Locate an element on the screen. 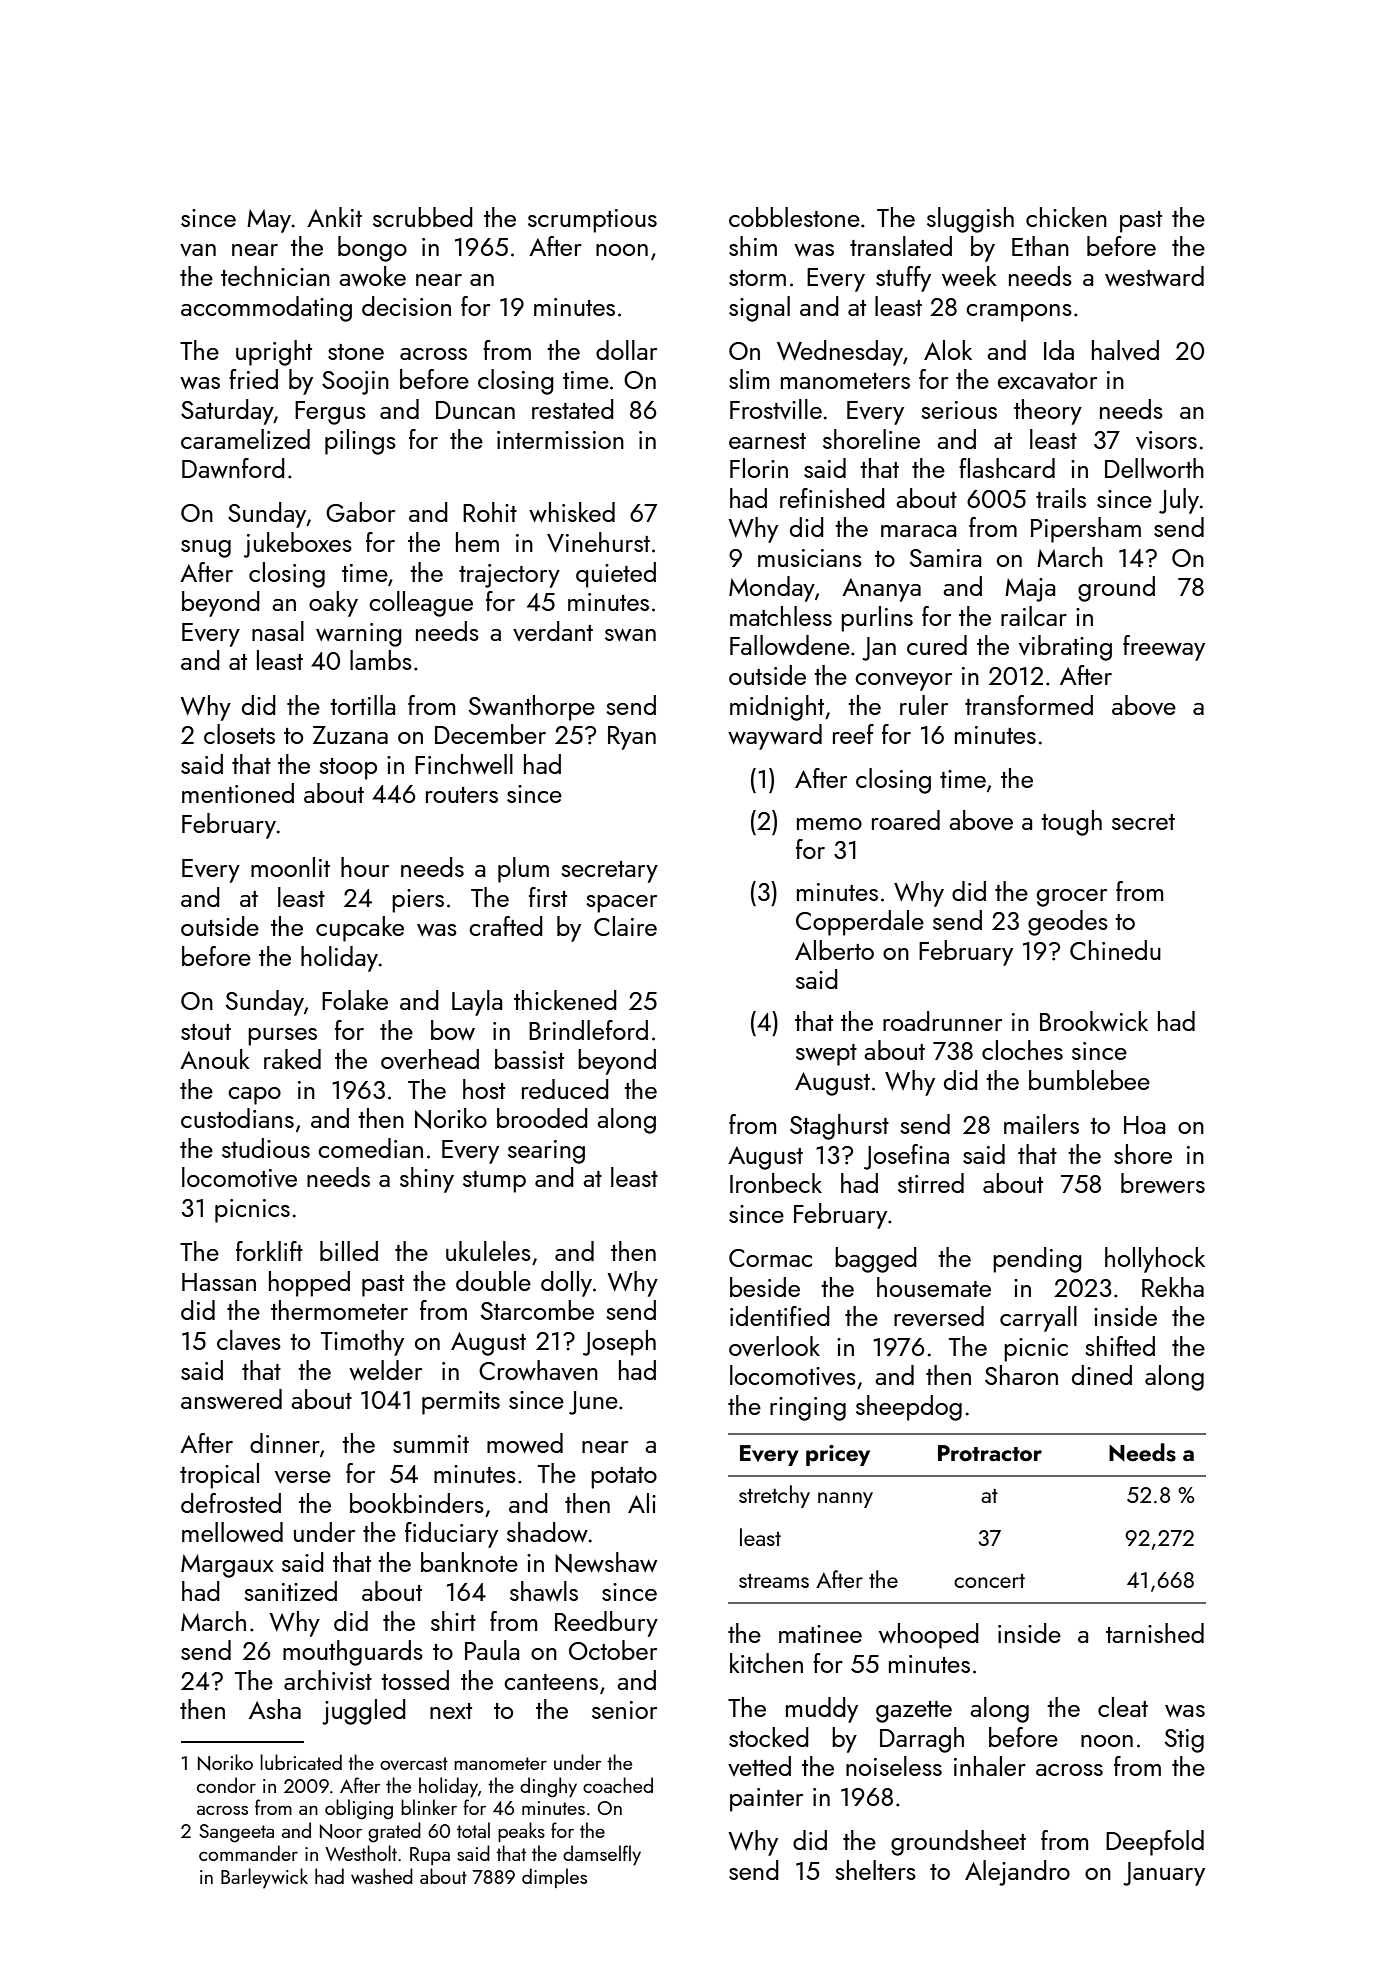  Brindleford is located at coordinates (588, 1030).
